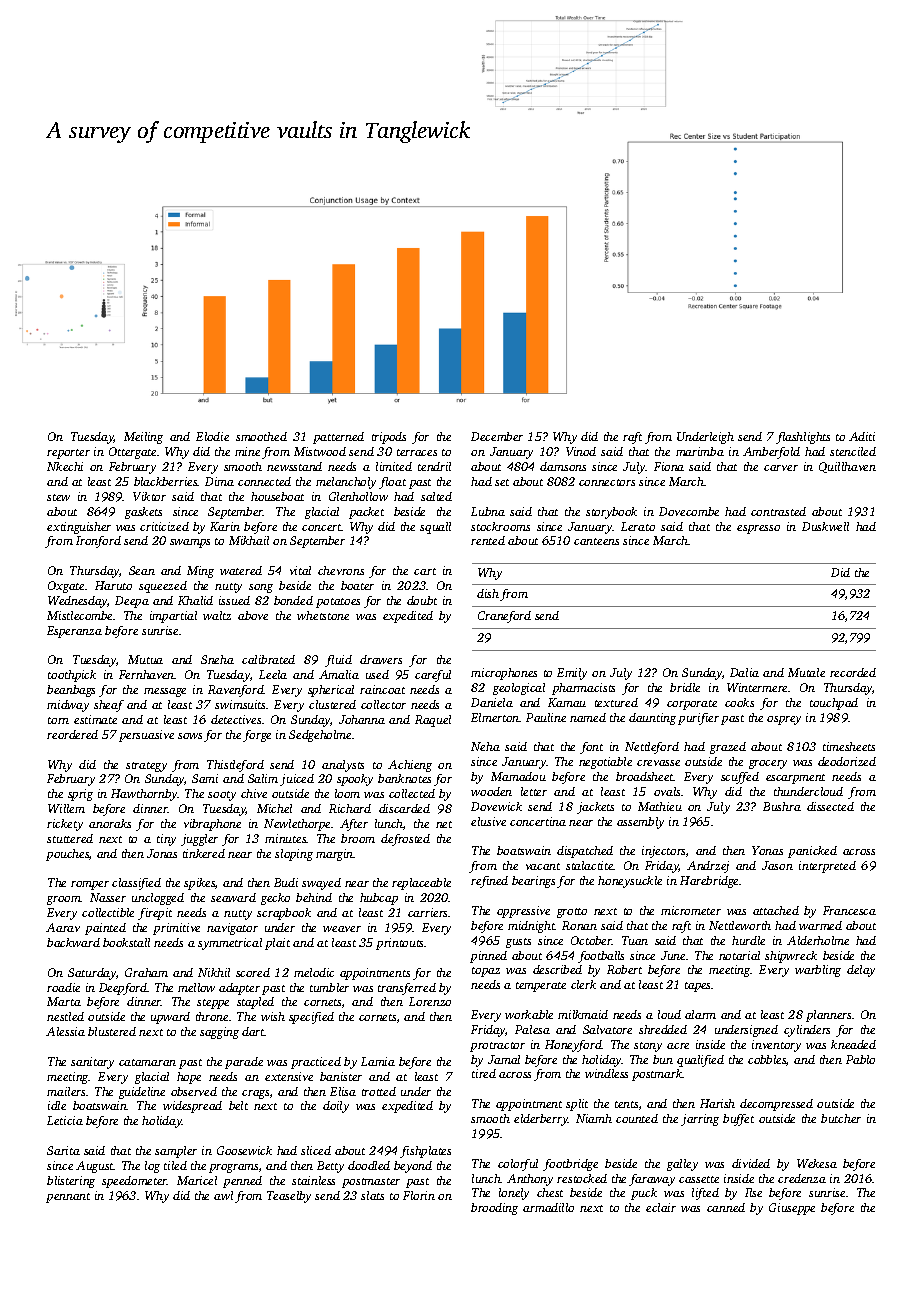 This screenshot has width=924, height=1308. What do you see at coordinates (108, 912) in the screenshot?
I see `collectible` at bounding box center [108, 912].
